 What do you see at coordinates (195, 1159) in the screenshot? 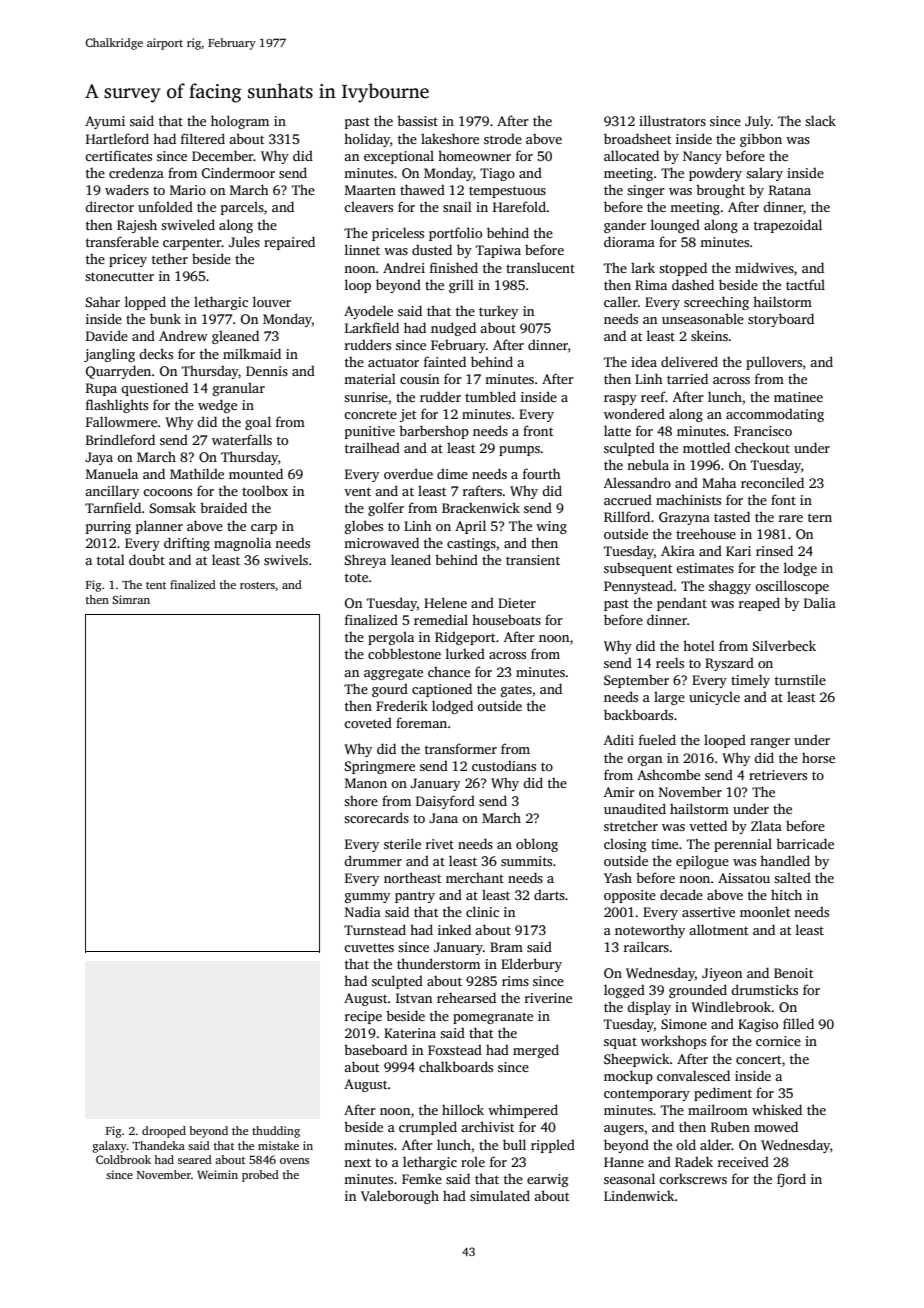
I see `seared` at bounding box center [195, 1159].
